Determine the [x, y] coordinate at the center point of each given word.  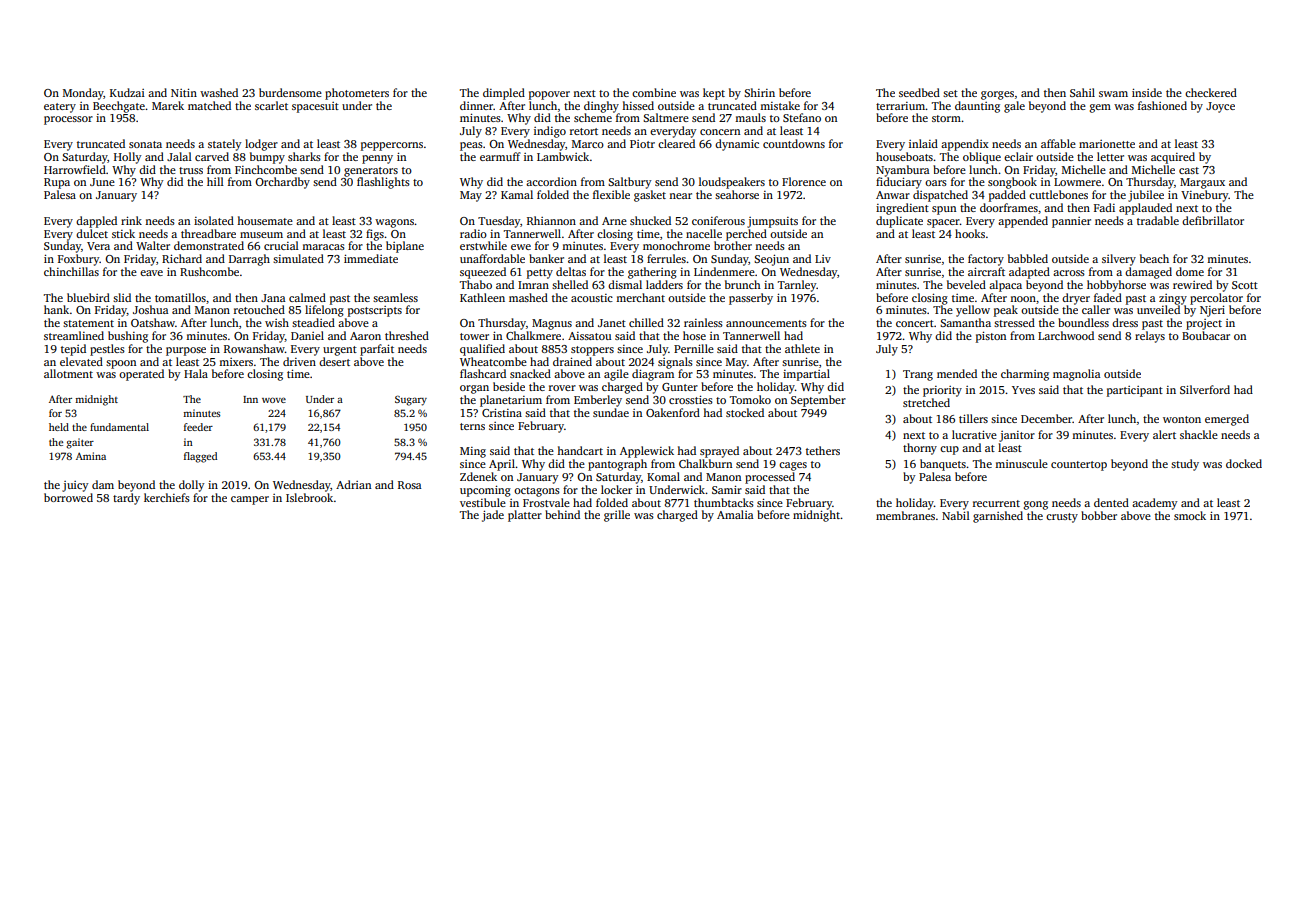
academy [1154, 504]
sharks [304, 156]
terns [472, 426]
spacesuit [315, 107]
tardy [126, 499]
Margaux [1202, 183]
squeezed [483, 273]
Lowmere [1077, 182]
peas [471, 146]
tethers [823, 450]
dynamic [737, 145]
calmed [307, 297]
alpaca [1005, 286]
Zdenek [478, 476]
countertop [1079, 466]
